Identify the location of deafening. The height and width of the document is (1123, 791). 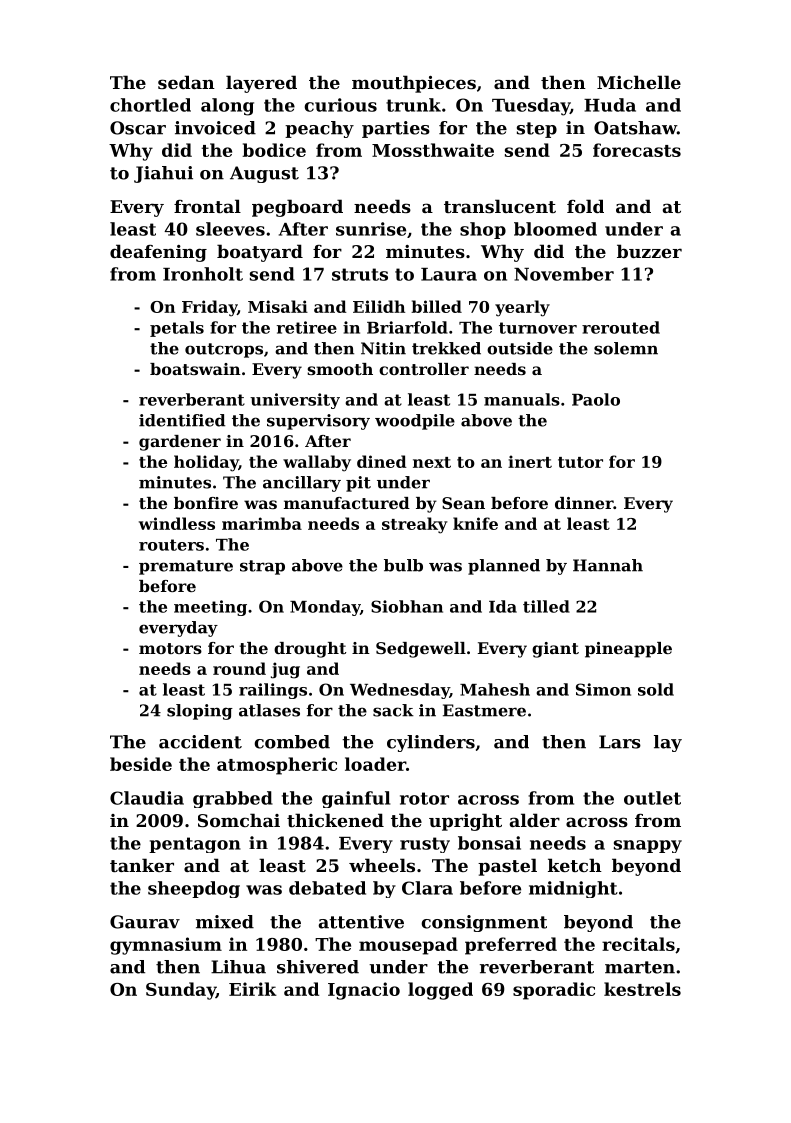
(158, 253).
